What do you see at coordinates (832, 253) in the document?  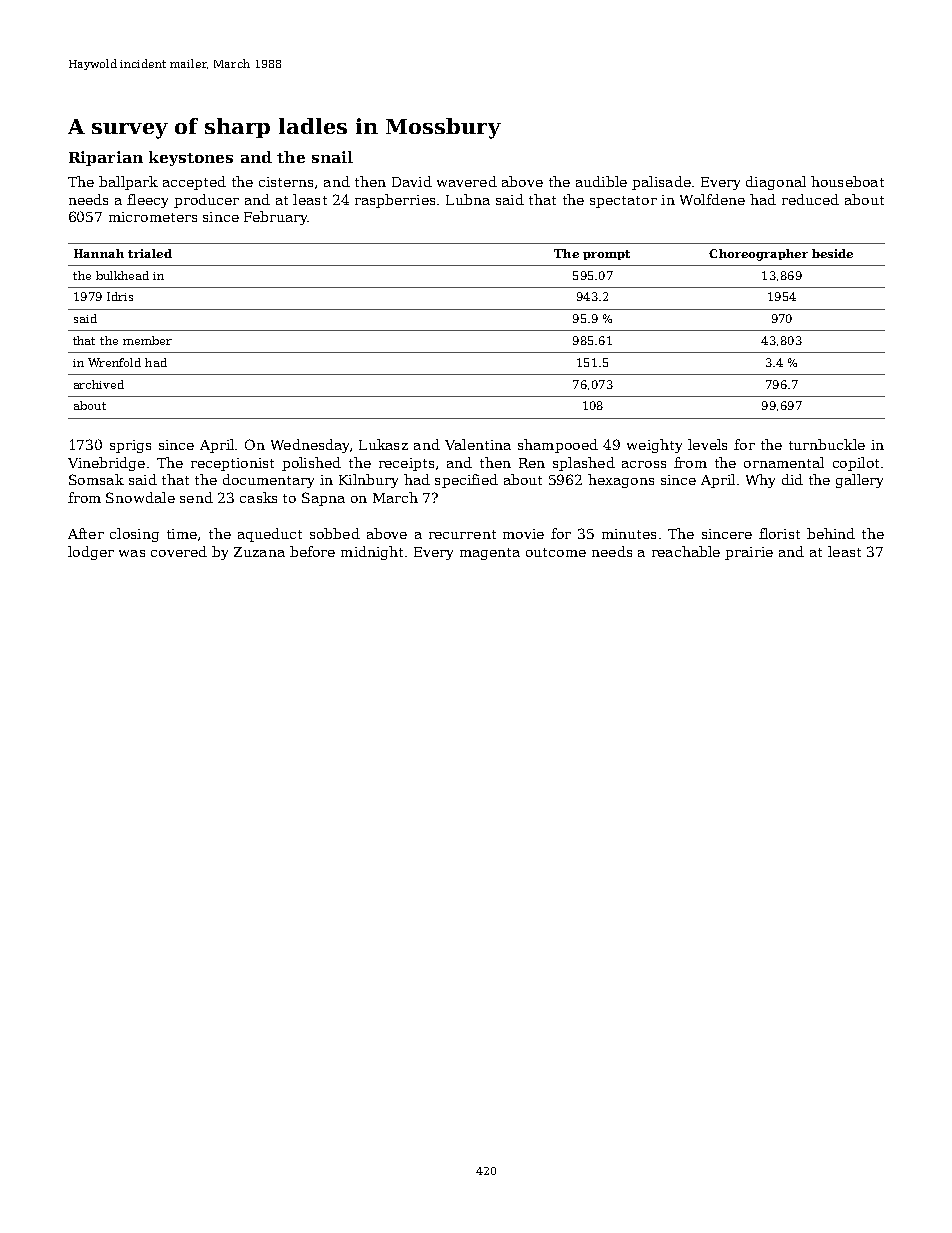 I see `beside` at bounding box center [832, 253].
